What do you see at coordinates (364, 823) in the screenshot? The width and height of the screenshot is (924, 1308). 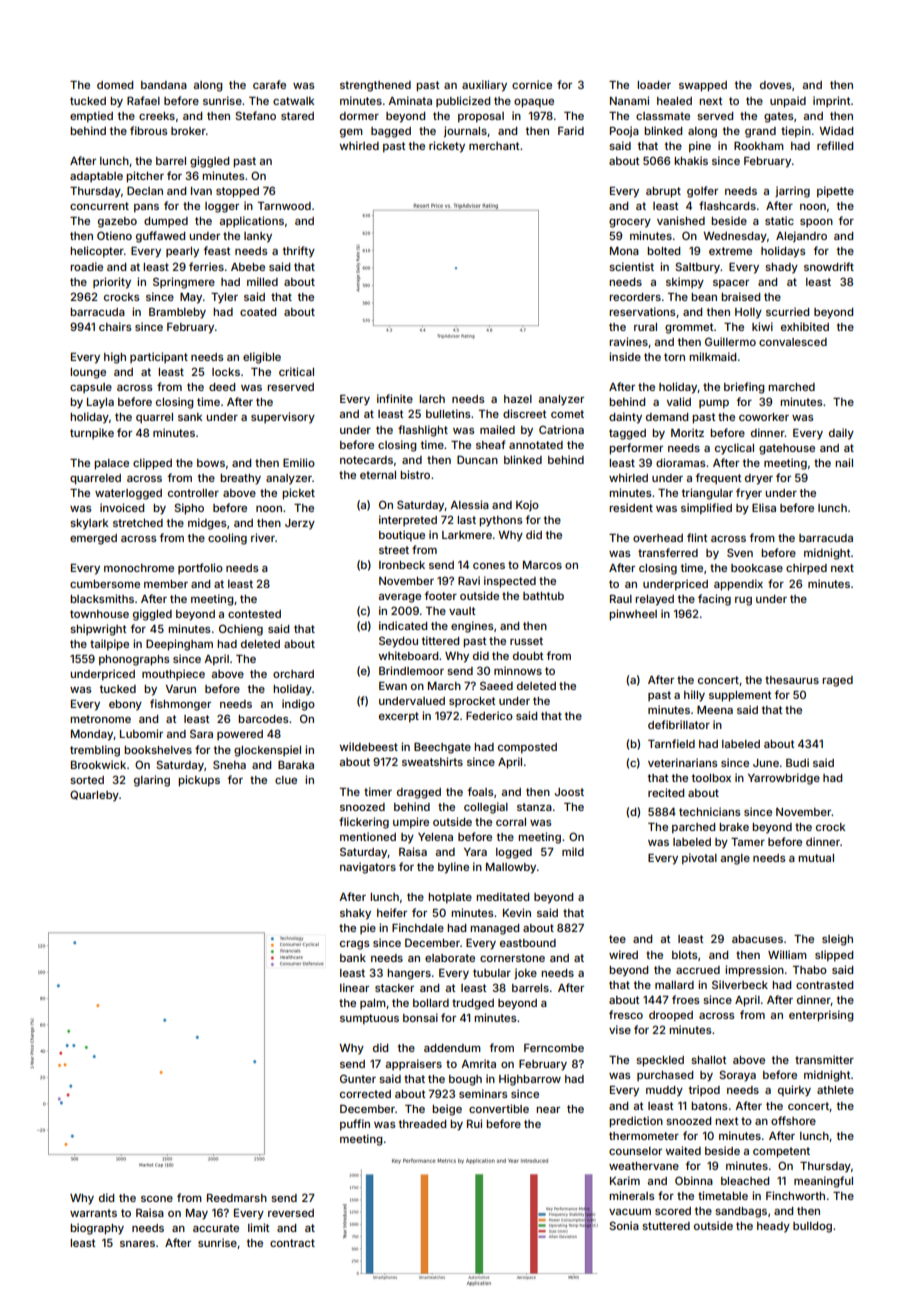 I see `flickering` at bounding box center [364, 823].
